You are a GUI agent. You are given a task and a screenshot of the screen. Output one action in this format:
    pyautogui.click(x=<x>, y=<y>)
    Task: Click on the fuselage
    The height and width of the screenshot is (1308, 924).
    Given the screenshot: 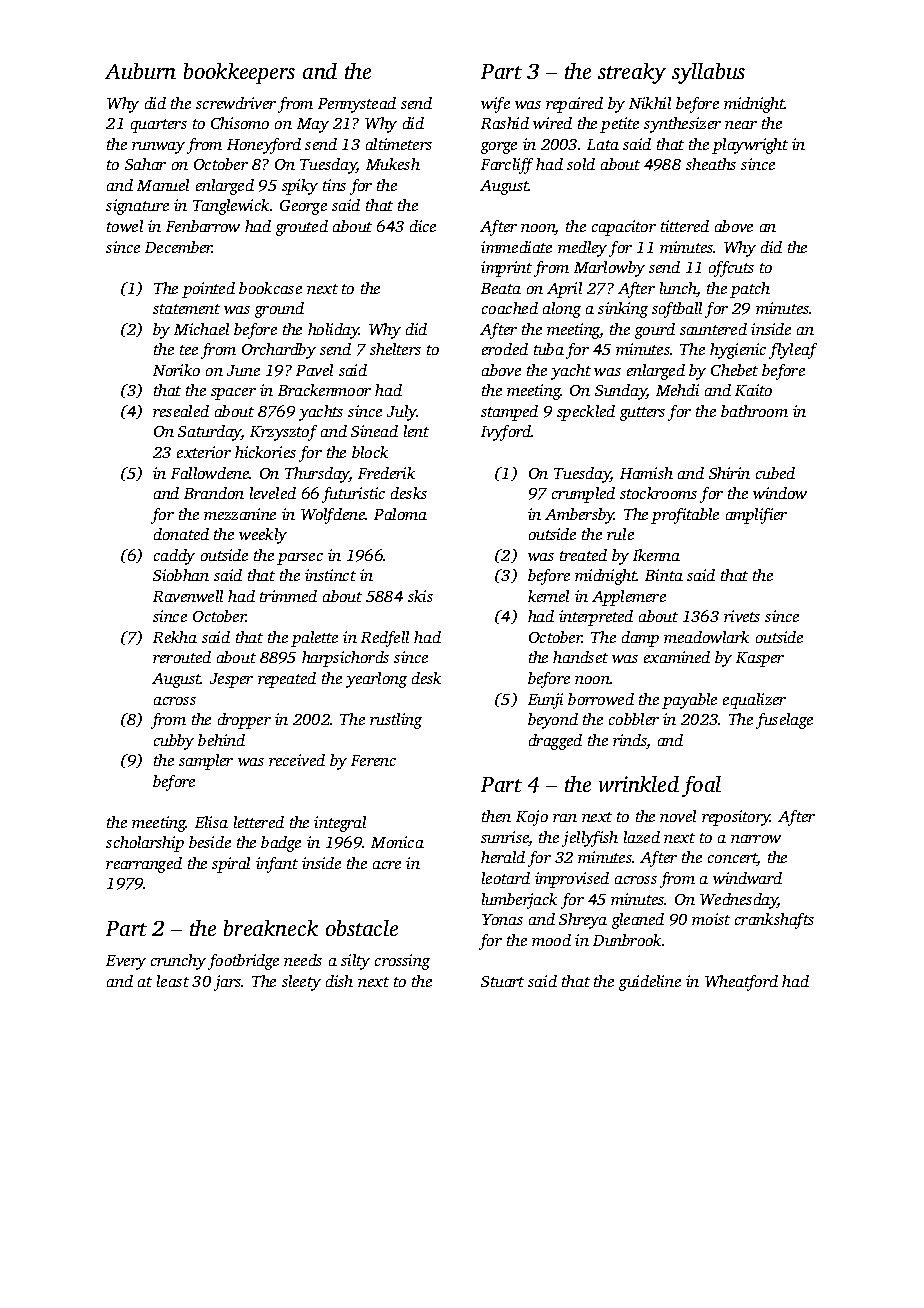 What is the action you would take?
    pyautogui.click(x=784, y=721)
